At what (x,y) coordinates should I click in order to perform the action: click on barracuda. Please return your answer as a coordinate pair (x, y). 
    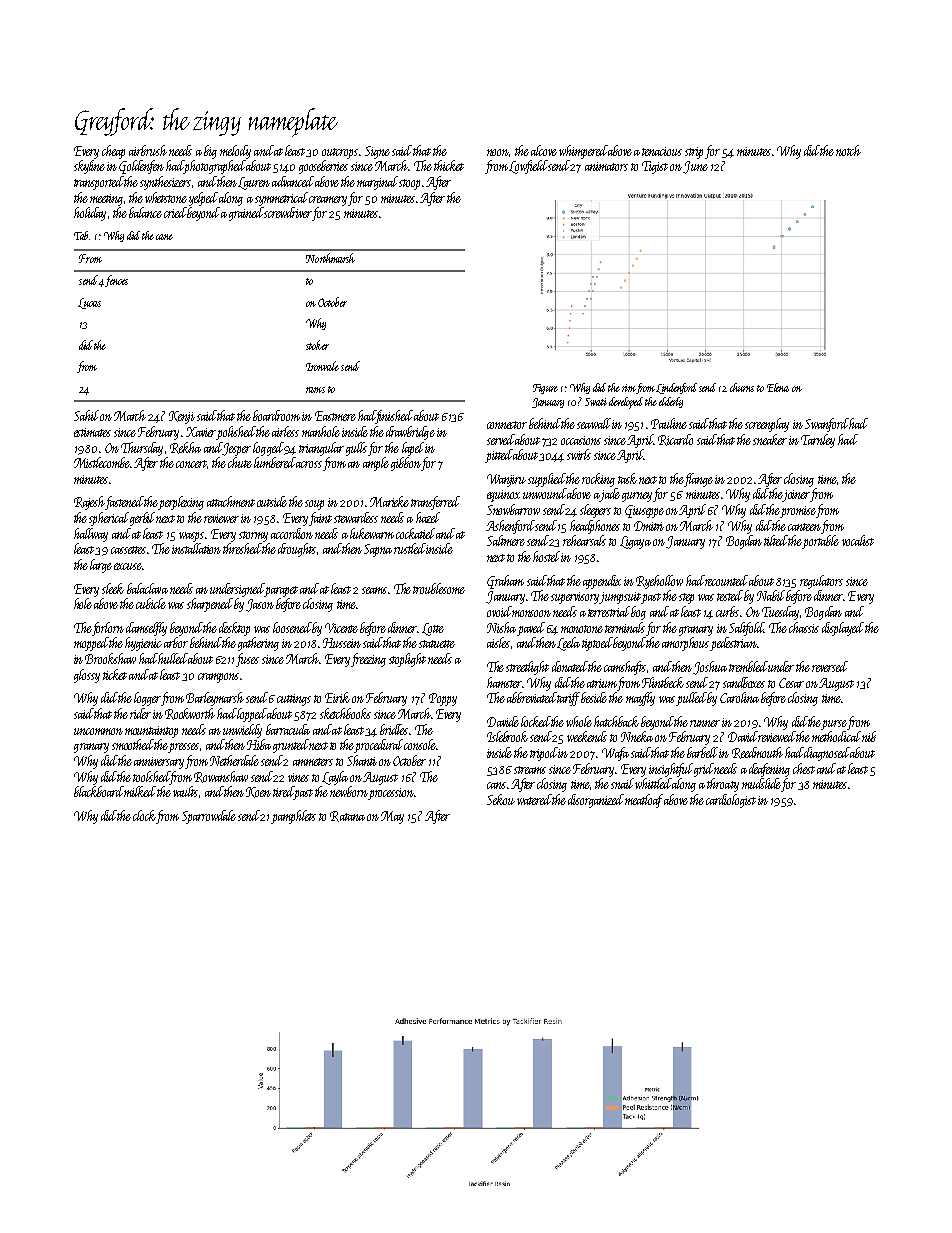
    Looking at the image, I should click on (288, 729).
